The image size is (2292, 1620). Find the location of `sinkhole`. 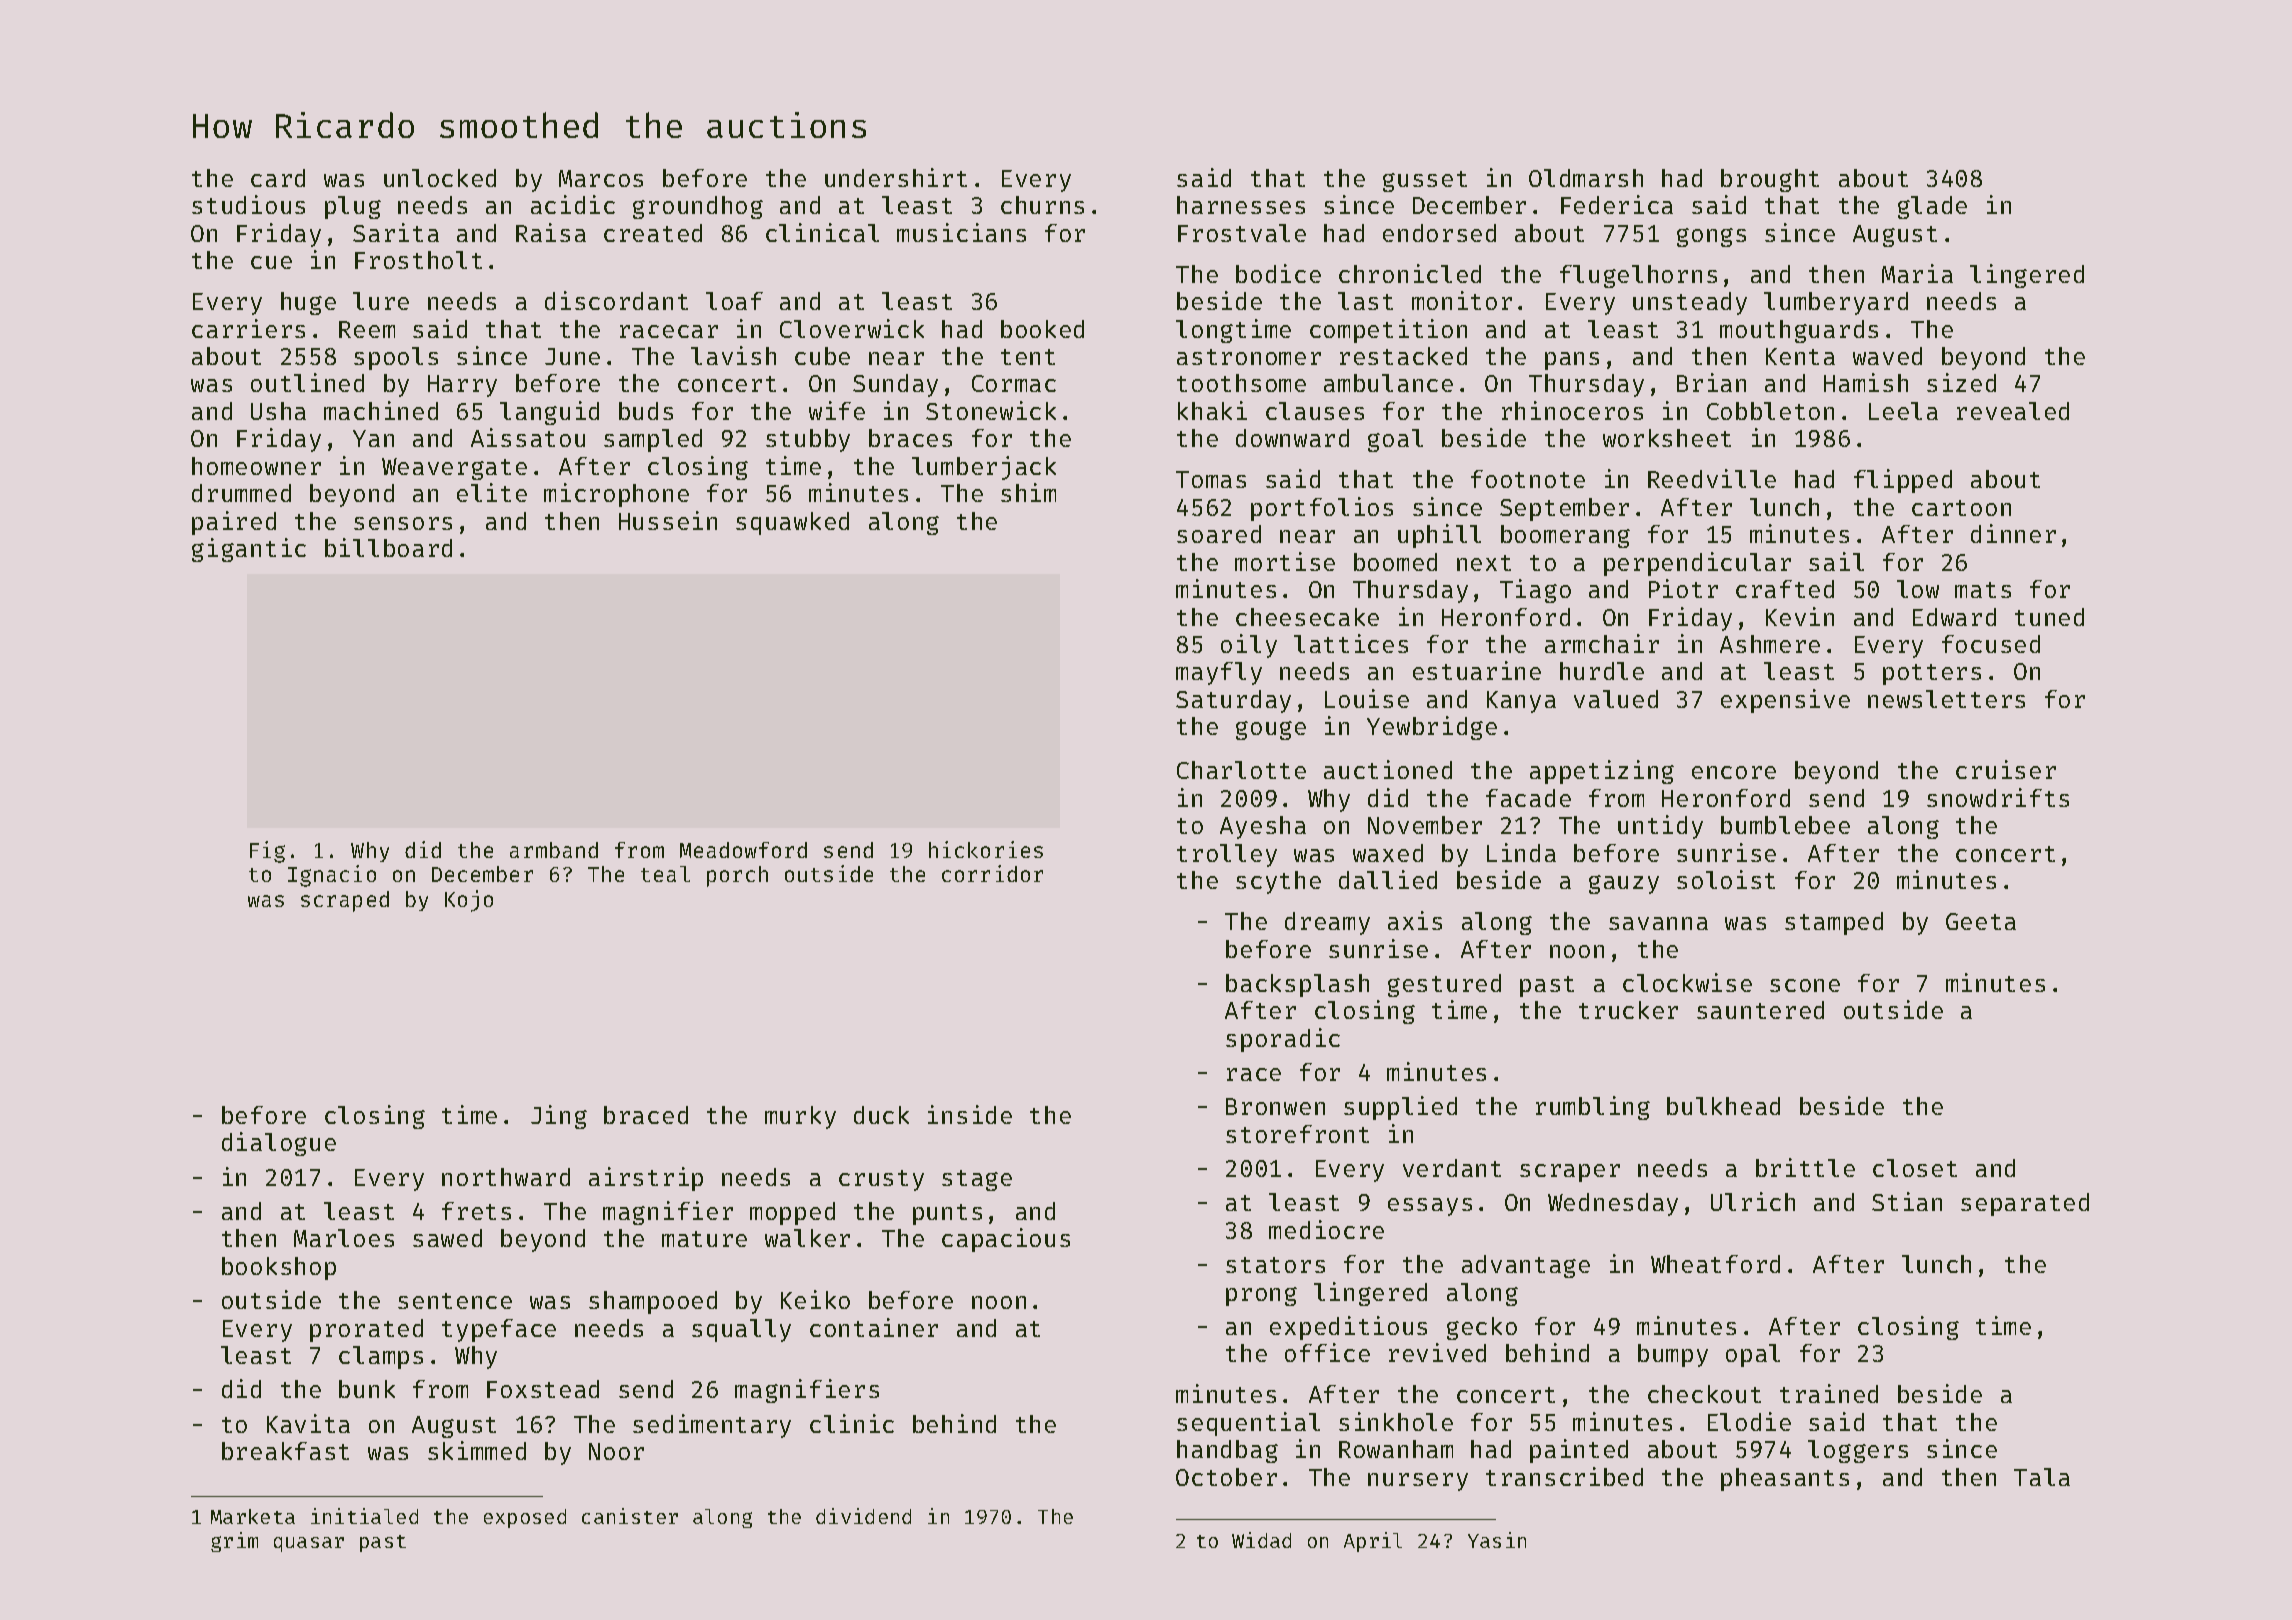

sinkhole is located at coordinates (1396, 1421).
